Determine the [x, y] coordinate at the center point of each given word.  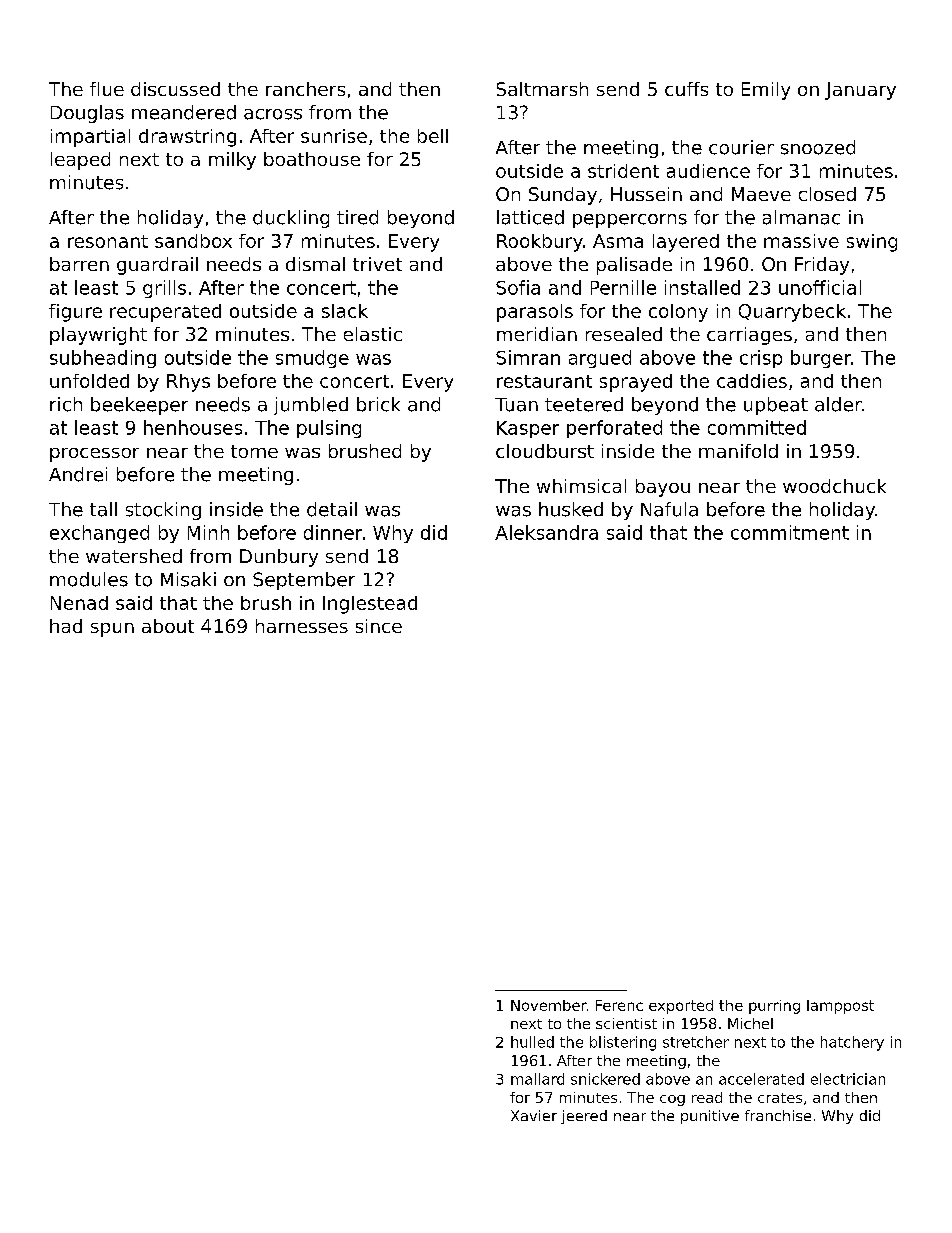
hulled [532, 1042]
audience [708, 171]
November [549, 1005]
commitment [790, 532]
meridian [537, 334]
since [379, 626]
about [168, 626]
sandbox [193, 241]
